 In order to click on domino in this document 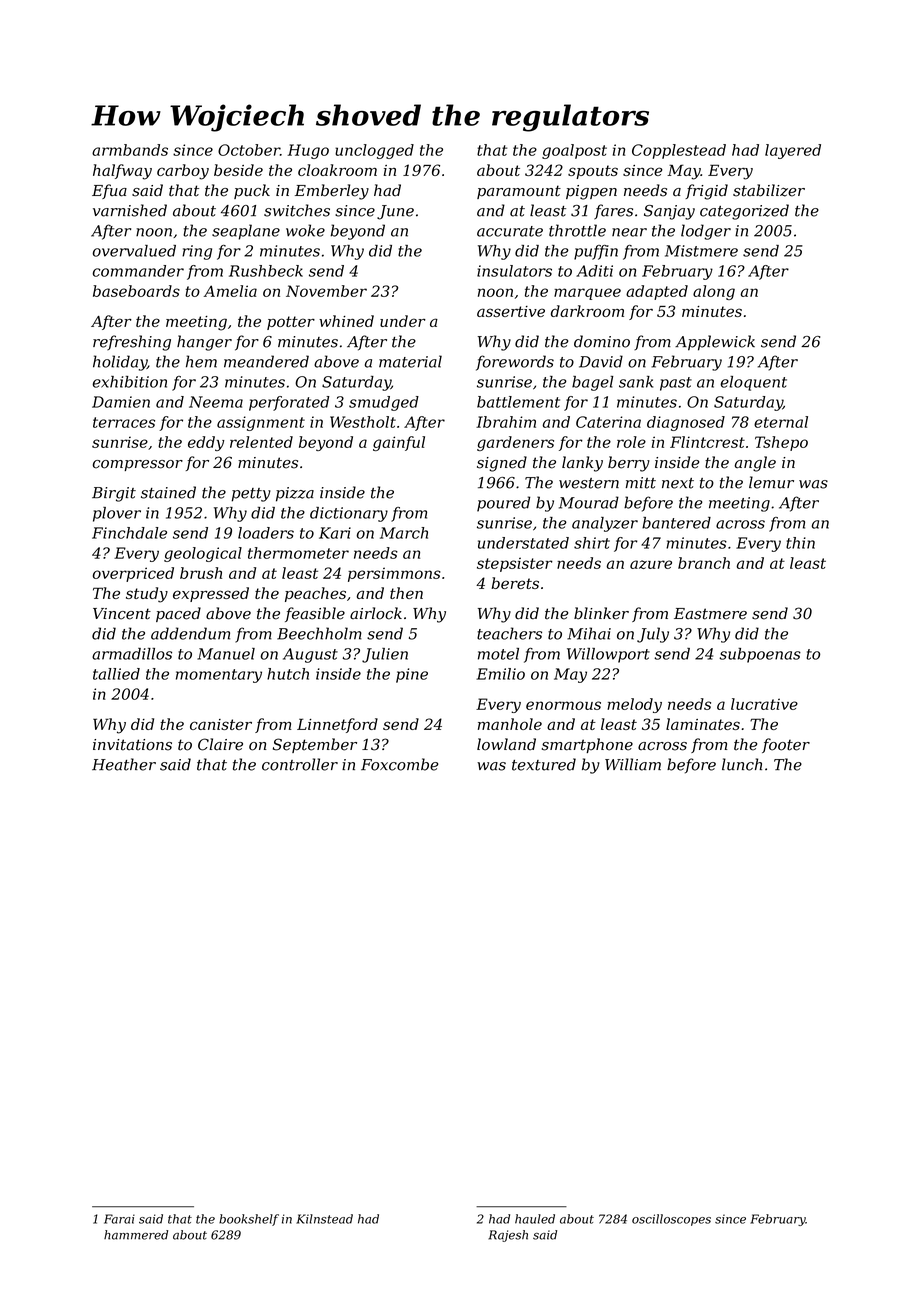, I will do `click(602, 341)`.
